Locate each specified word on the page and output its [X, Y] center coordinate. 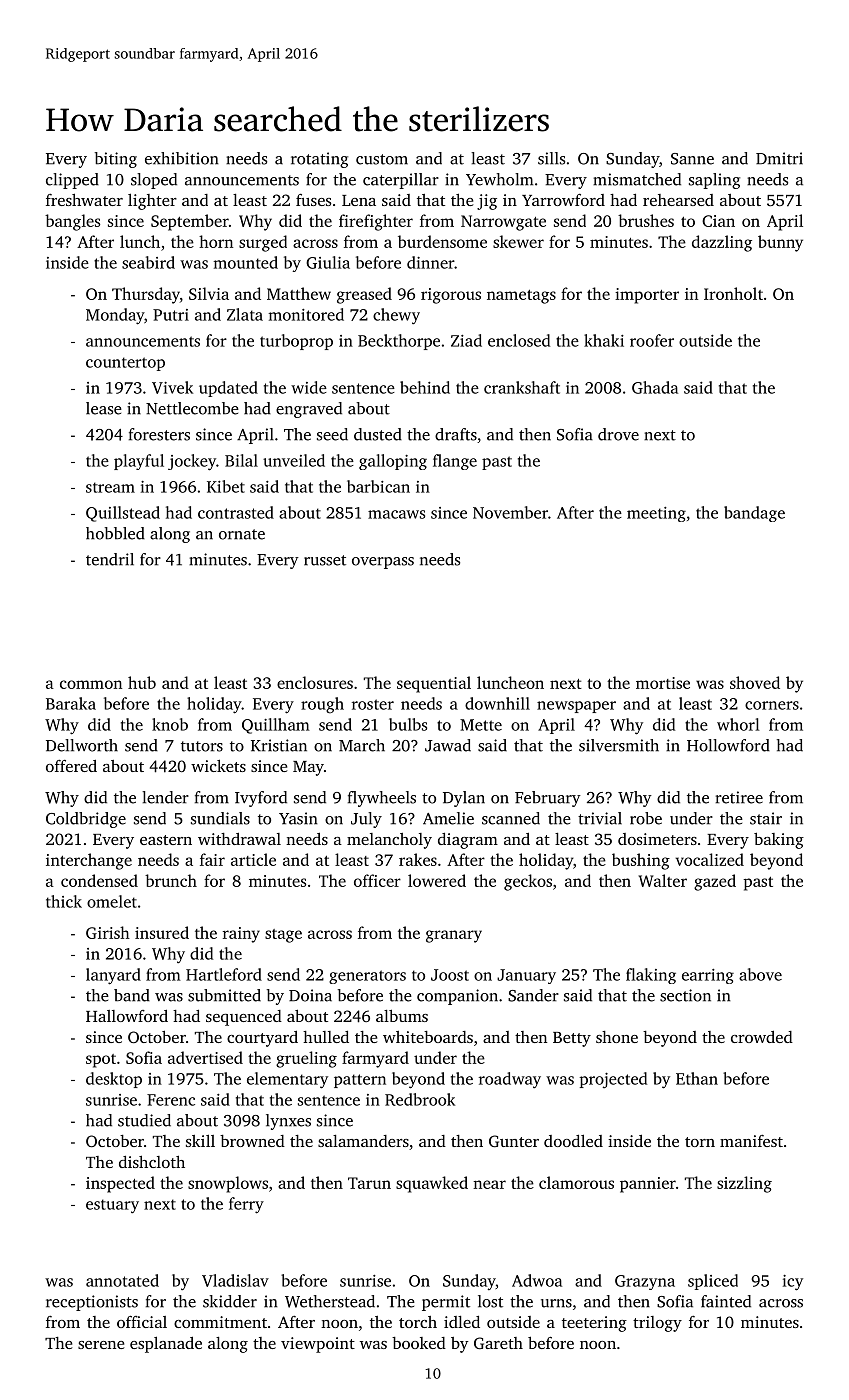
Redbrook [420, 1099]
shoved [755, 682]
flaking [651, 976]
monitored [306, 314]
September [190, 222]
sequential [434, 684]
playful [139, 462]
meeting [656, 514]
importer [647, 296]
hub [142, 682]
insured [162, 932]
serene [101, 1345]
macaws [396, 514]
